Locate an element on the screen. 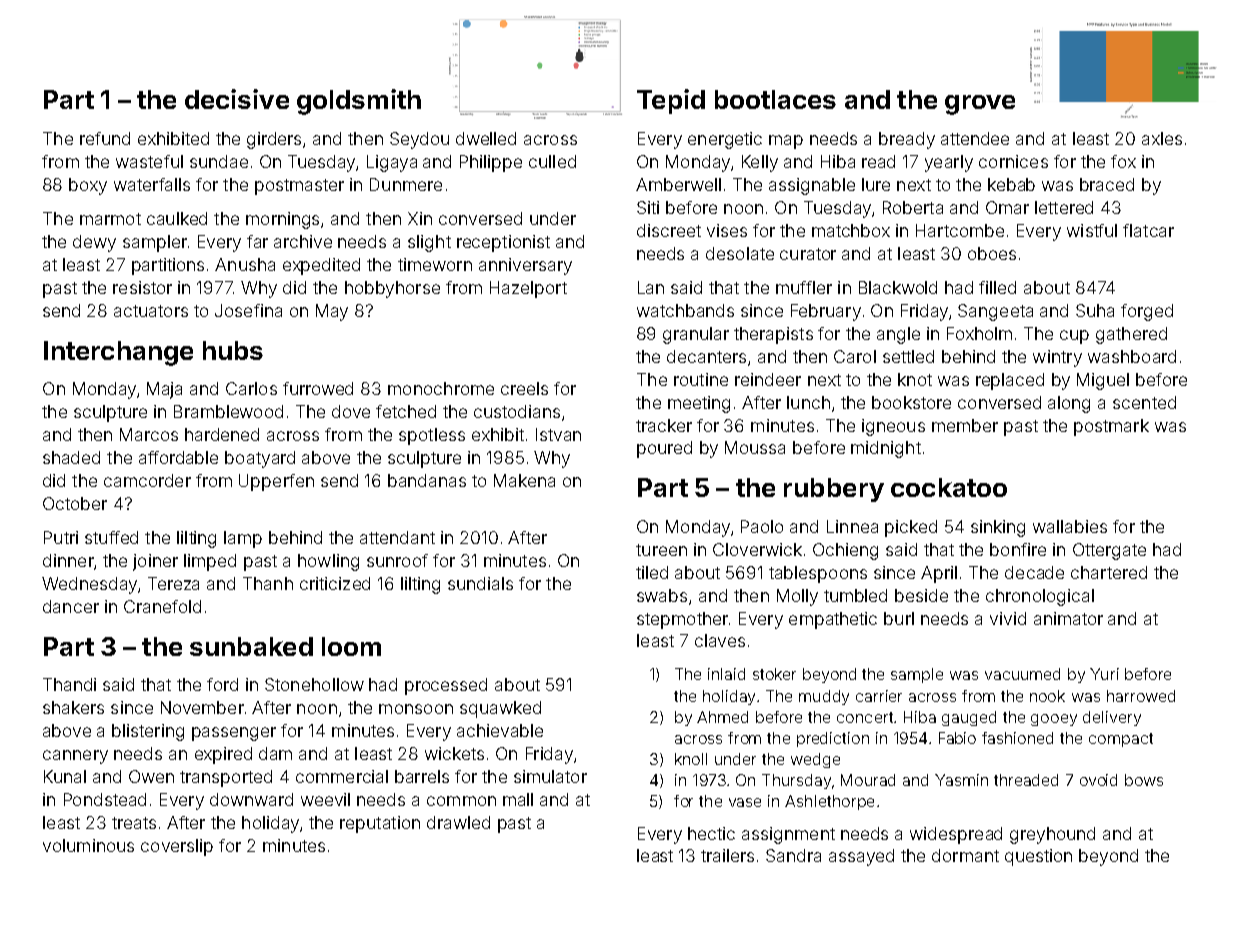  Lan is located at coordinates (651, 287).
